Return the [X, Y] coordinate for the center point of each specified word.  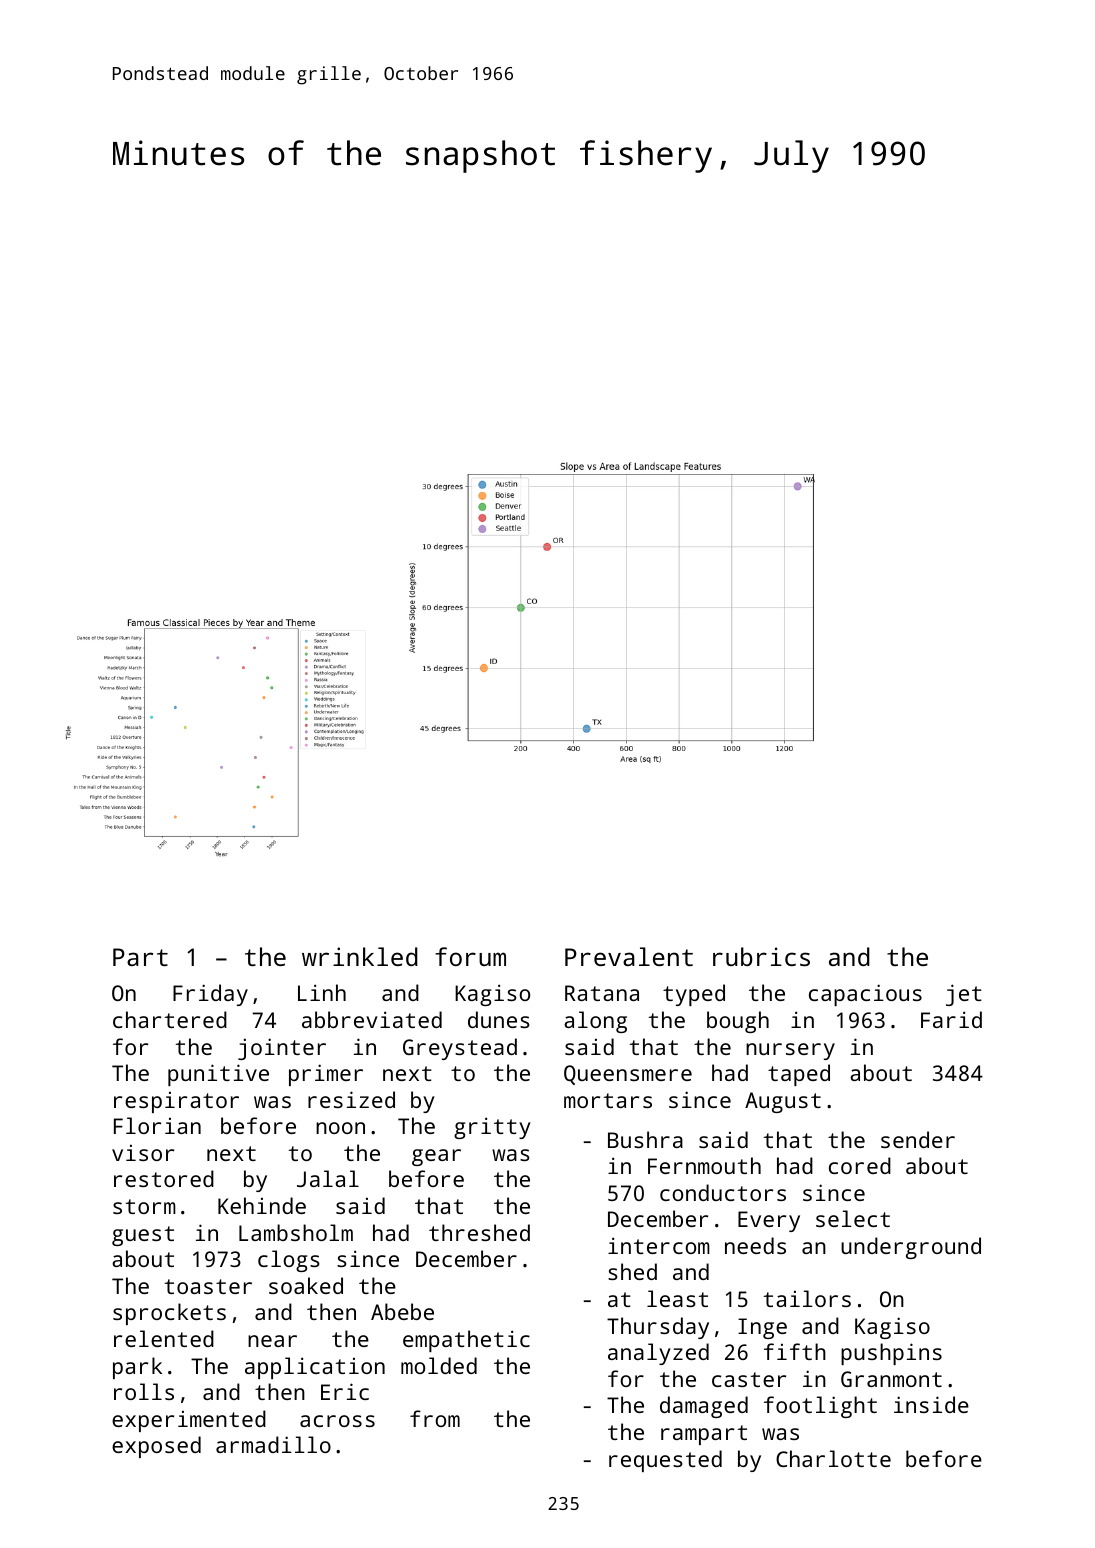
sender [918, 1139]
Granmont [891, 1379]
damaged [704, 1407]
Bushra [645, 1139]
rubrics [761, 956]
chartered [170, 1019]
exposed [156, 1447]
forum [470, 956]
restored [164, 1178]
